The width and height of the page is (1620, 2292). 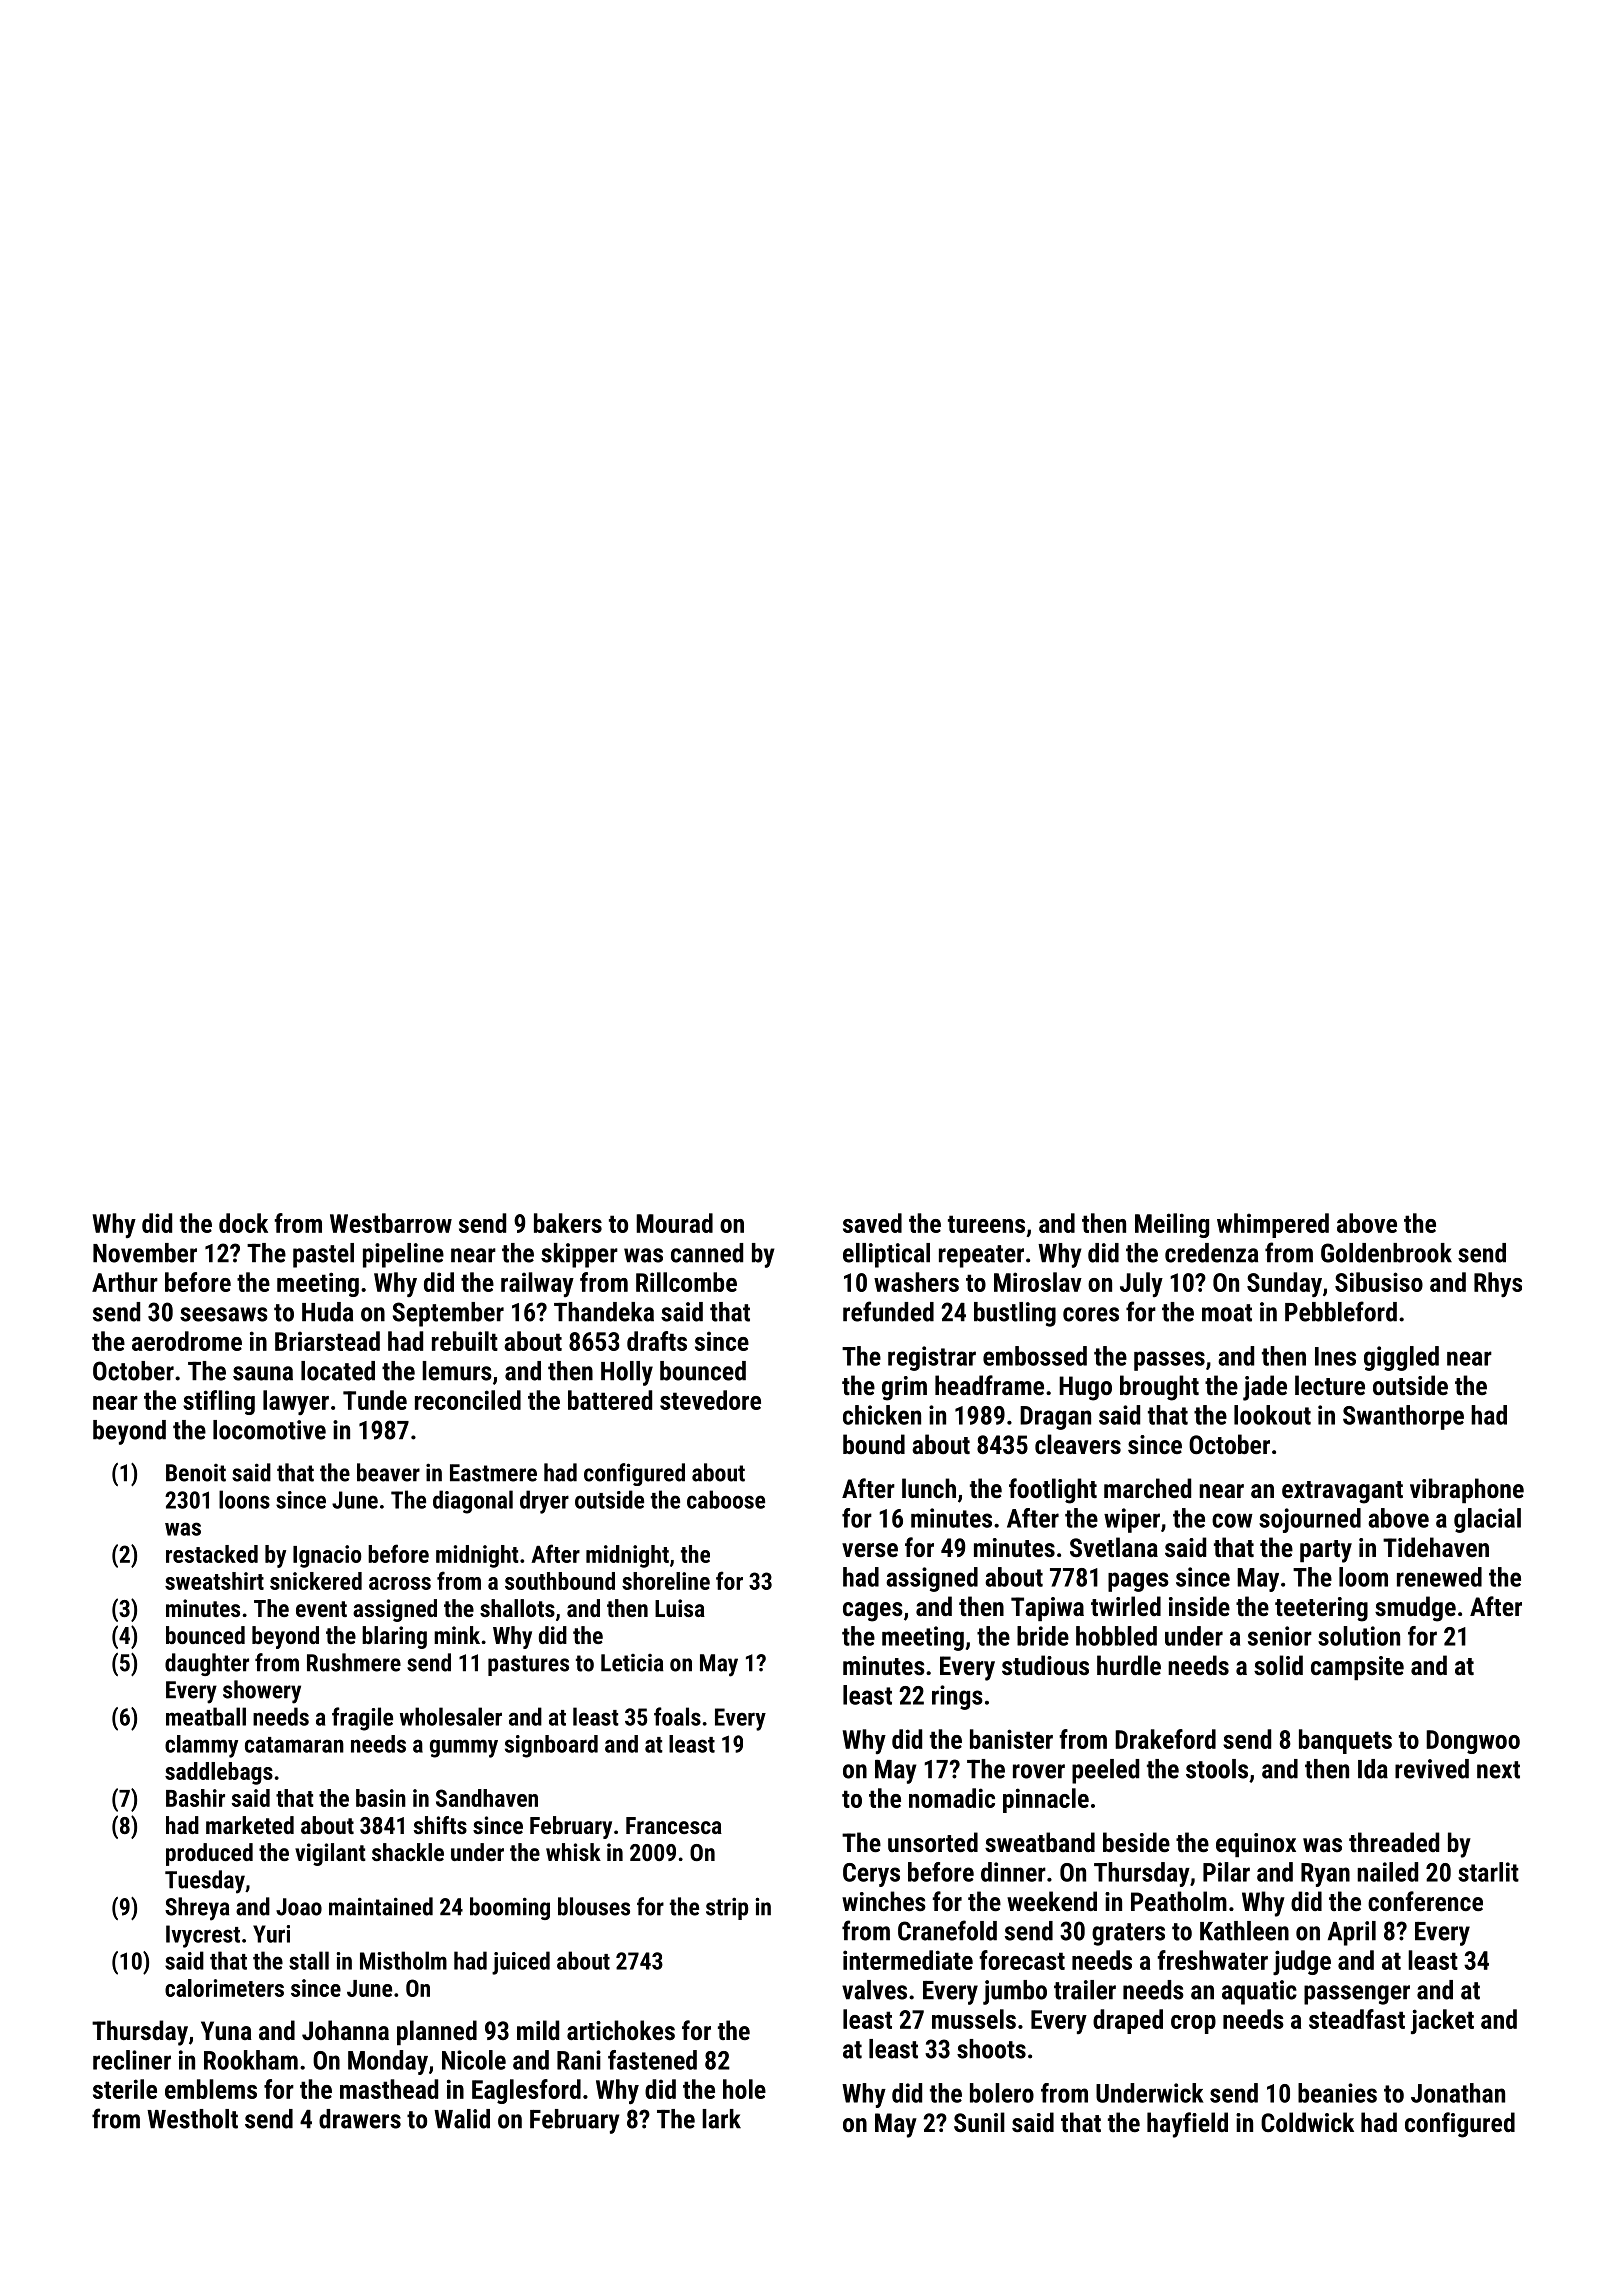 What do you see at coordinates (145, 1253) in the page?
I see `November` at bounding box center [145, 1253].
